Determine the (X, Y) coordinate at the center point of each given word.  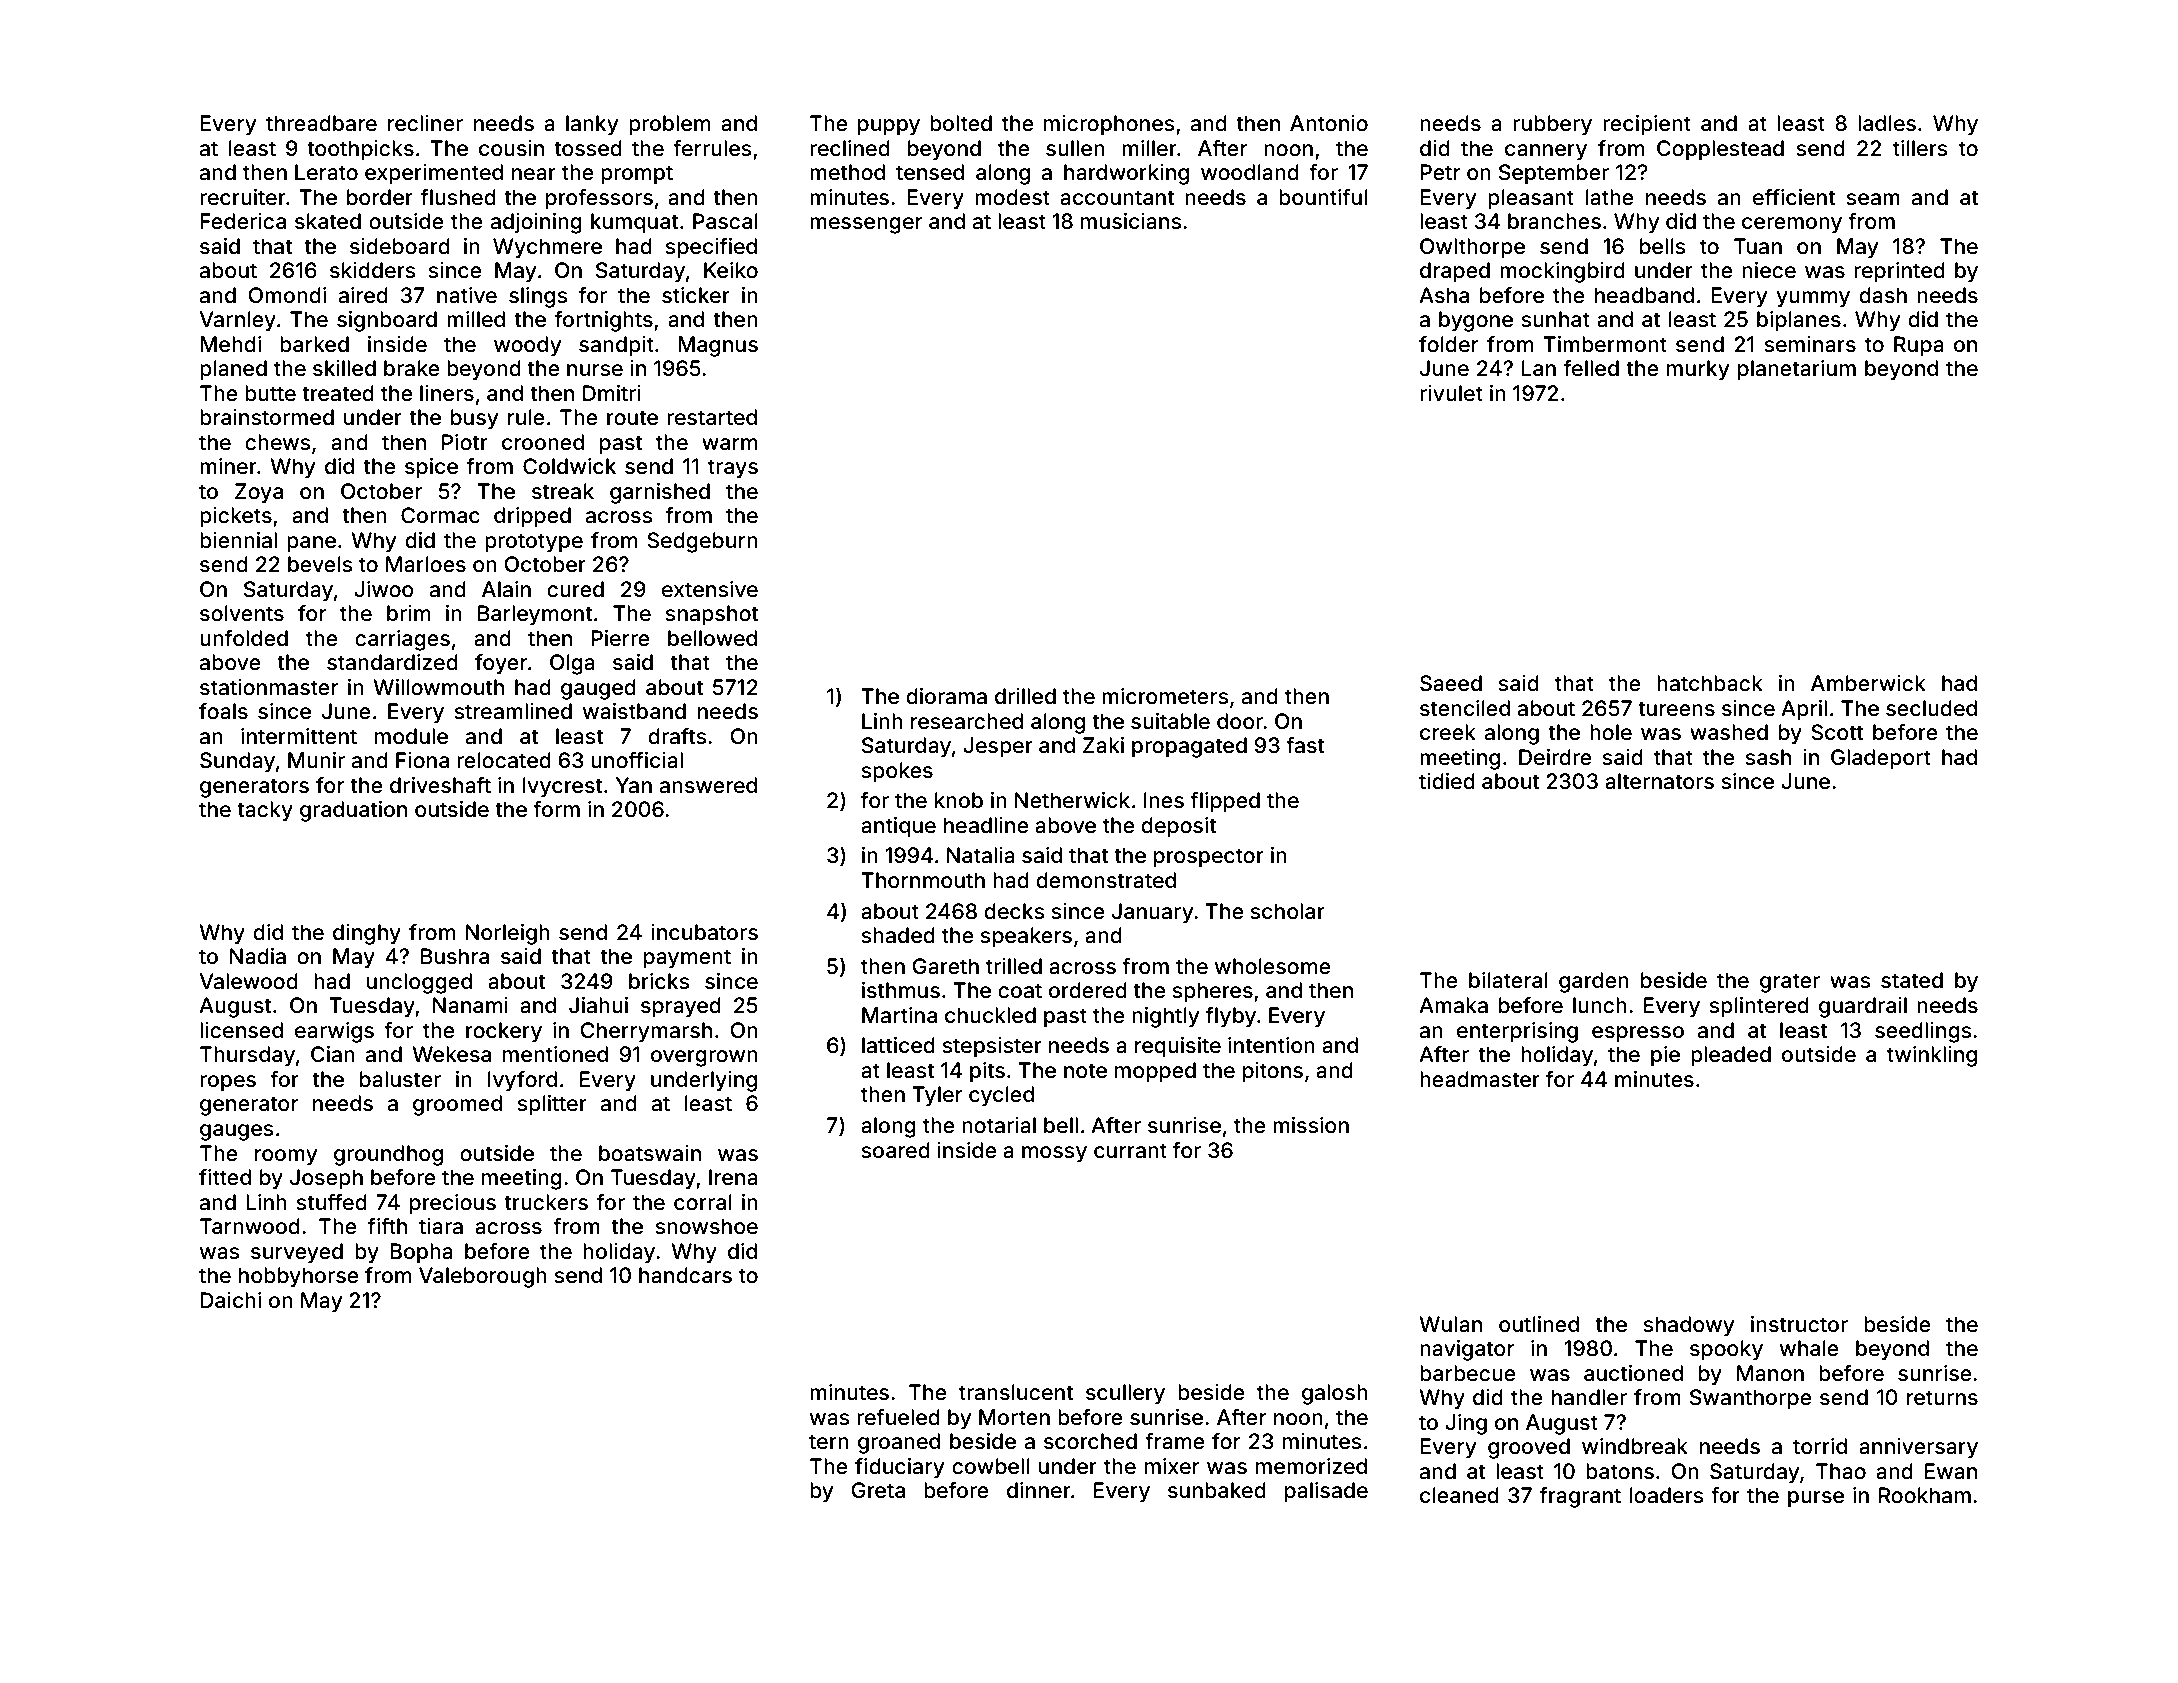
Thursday (247, 1056)
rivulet (1451, 393)
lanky (592, 125)
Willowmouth (438, 687)
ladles (1887, 123)
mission (1311, 1125)
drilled (1025, 696)
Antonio (1329, 123)
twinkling (1932, 1056)
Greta (878, 1490)
